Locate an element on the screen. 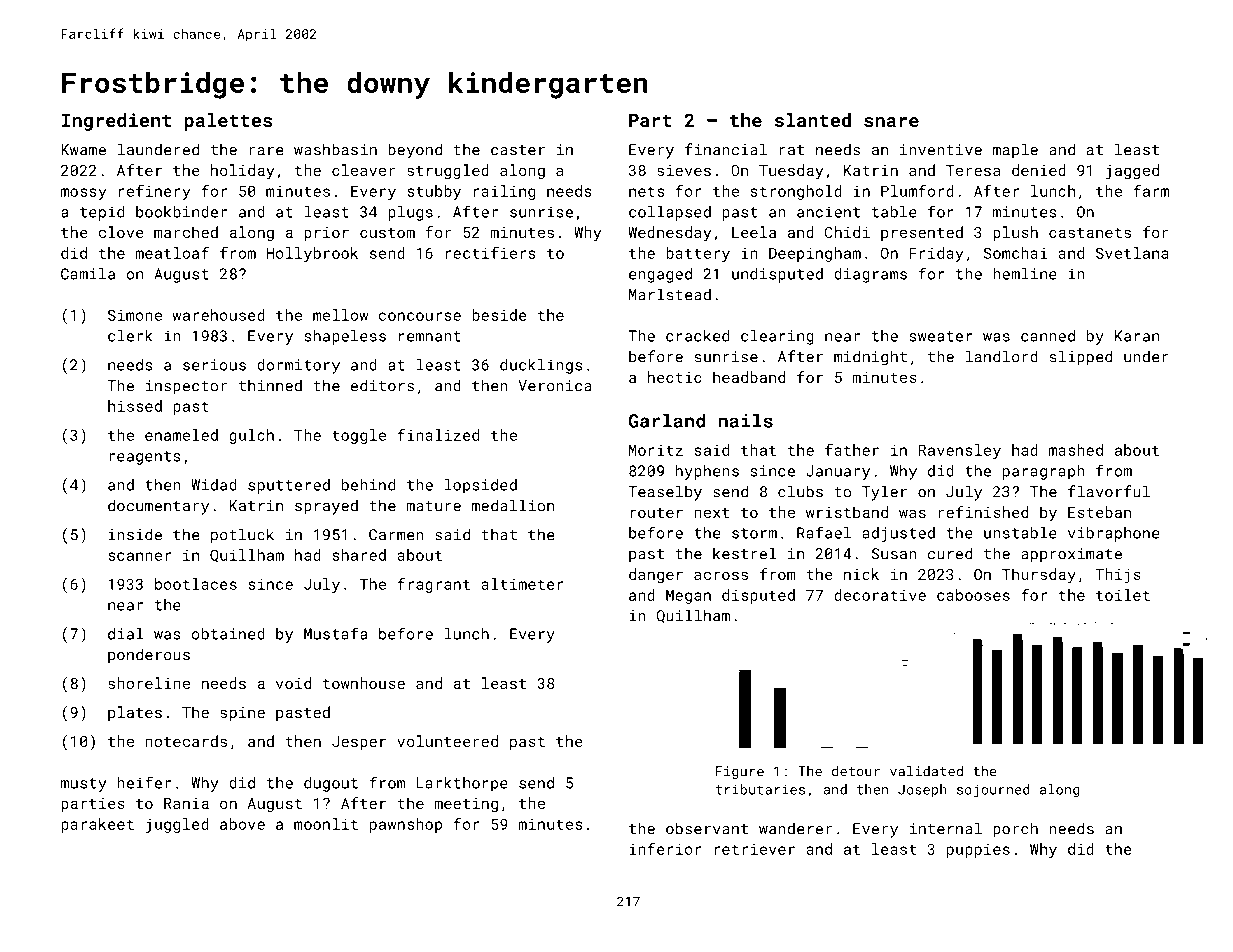 This screenshot has height=952, width=1233. sweater is located at coordinates (941, 336).
